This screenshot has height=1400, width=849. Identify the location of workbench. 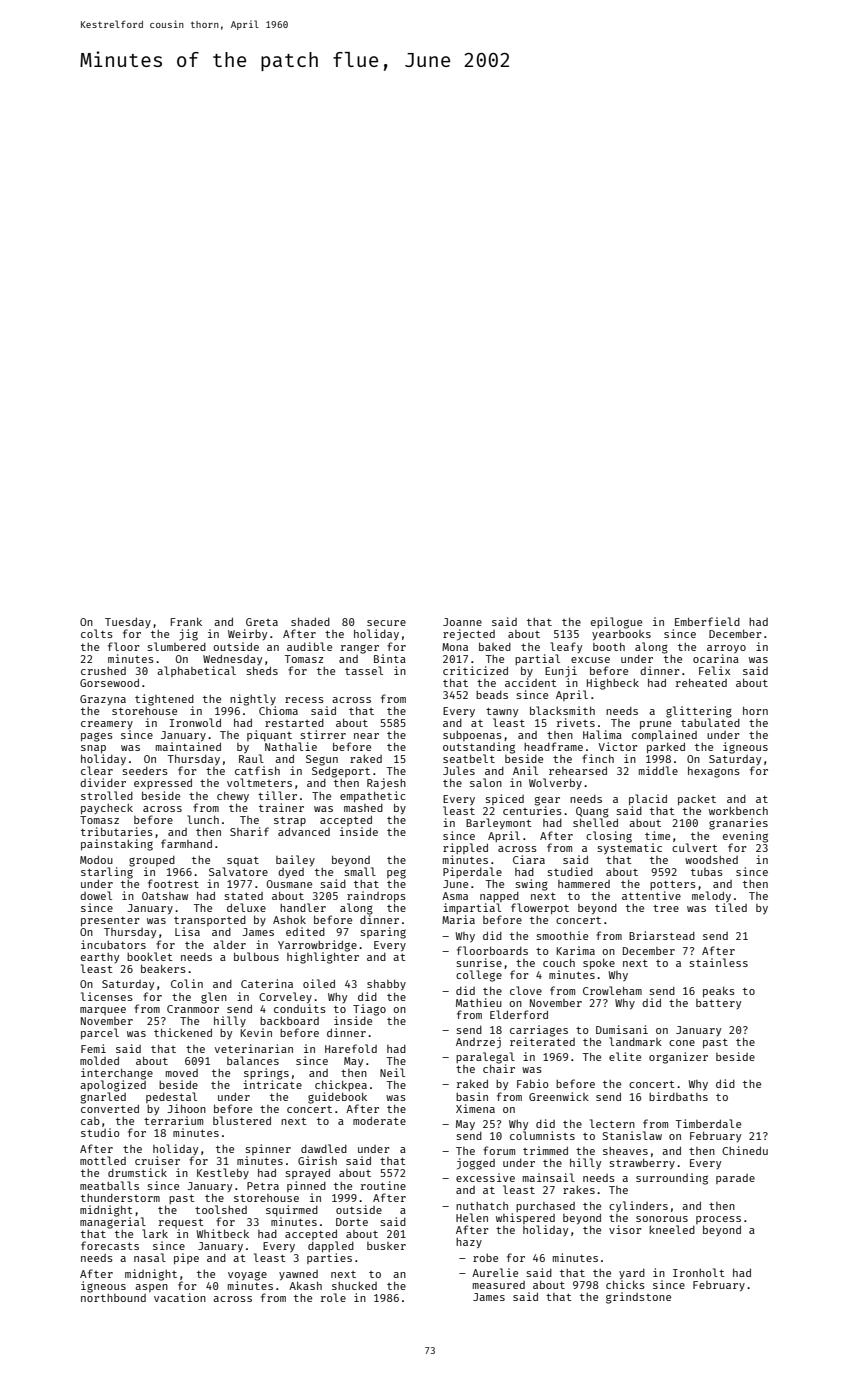
(738, 810).
